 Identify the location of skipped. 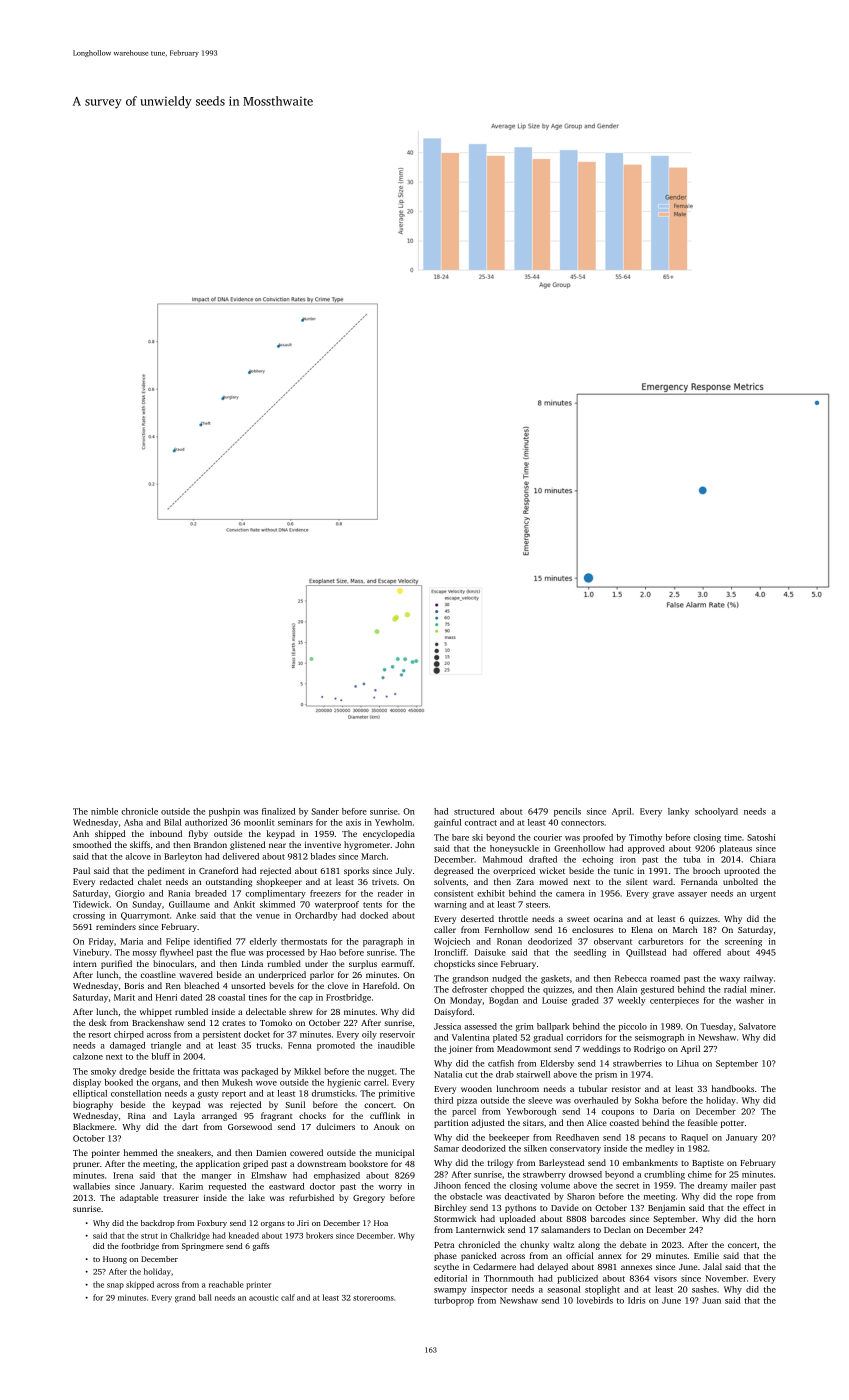
(140, 1285).
